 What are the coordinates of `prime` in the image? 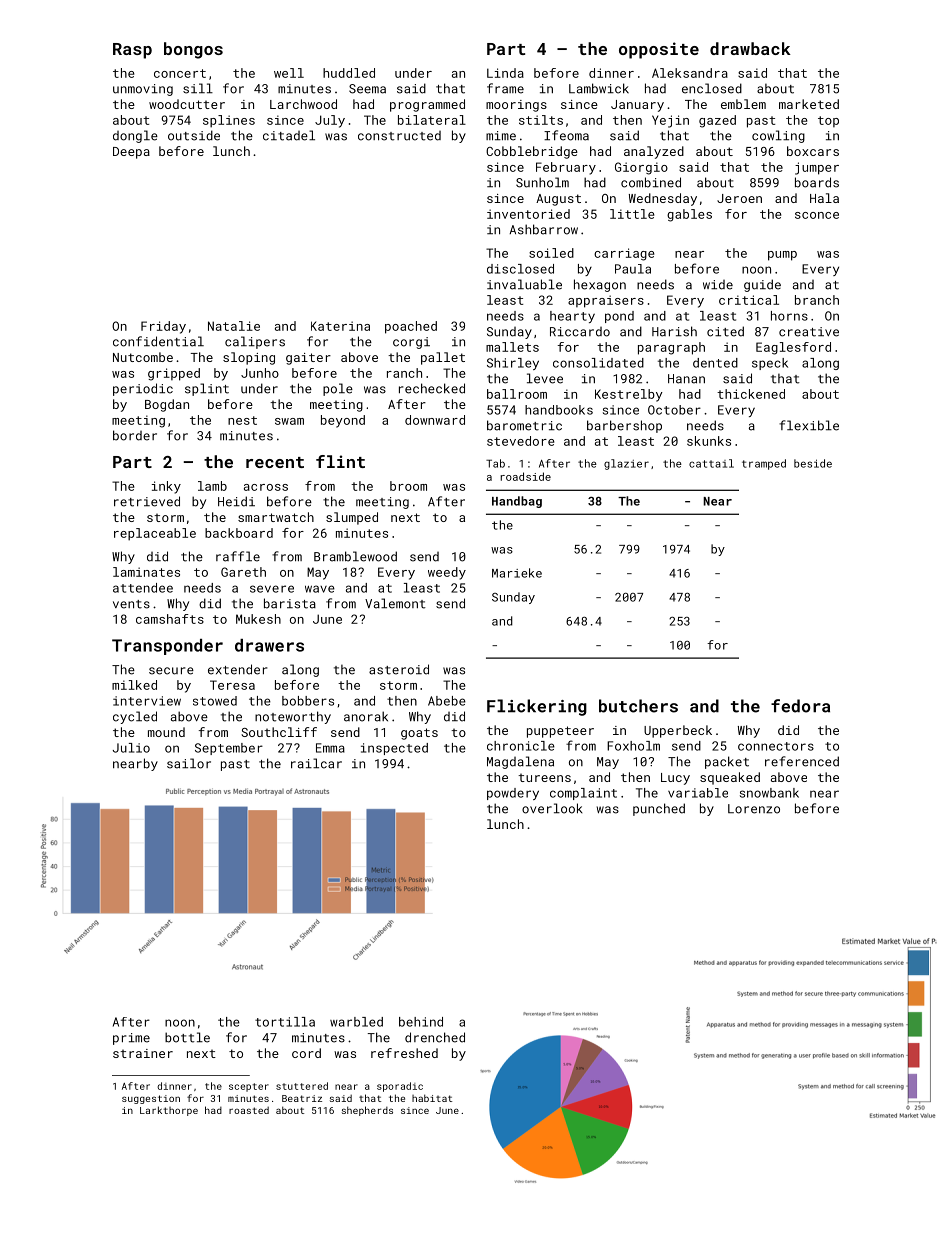 It's located at (131, 1039).
